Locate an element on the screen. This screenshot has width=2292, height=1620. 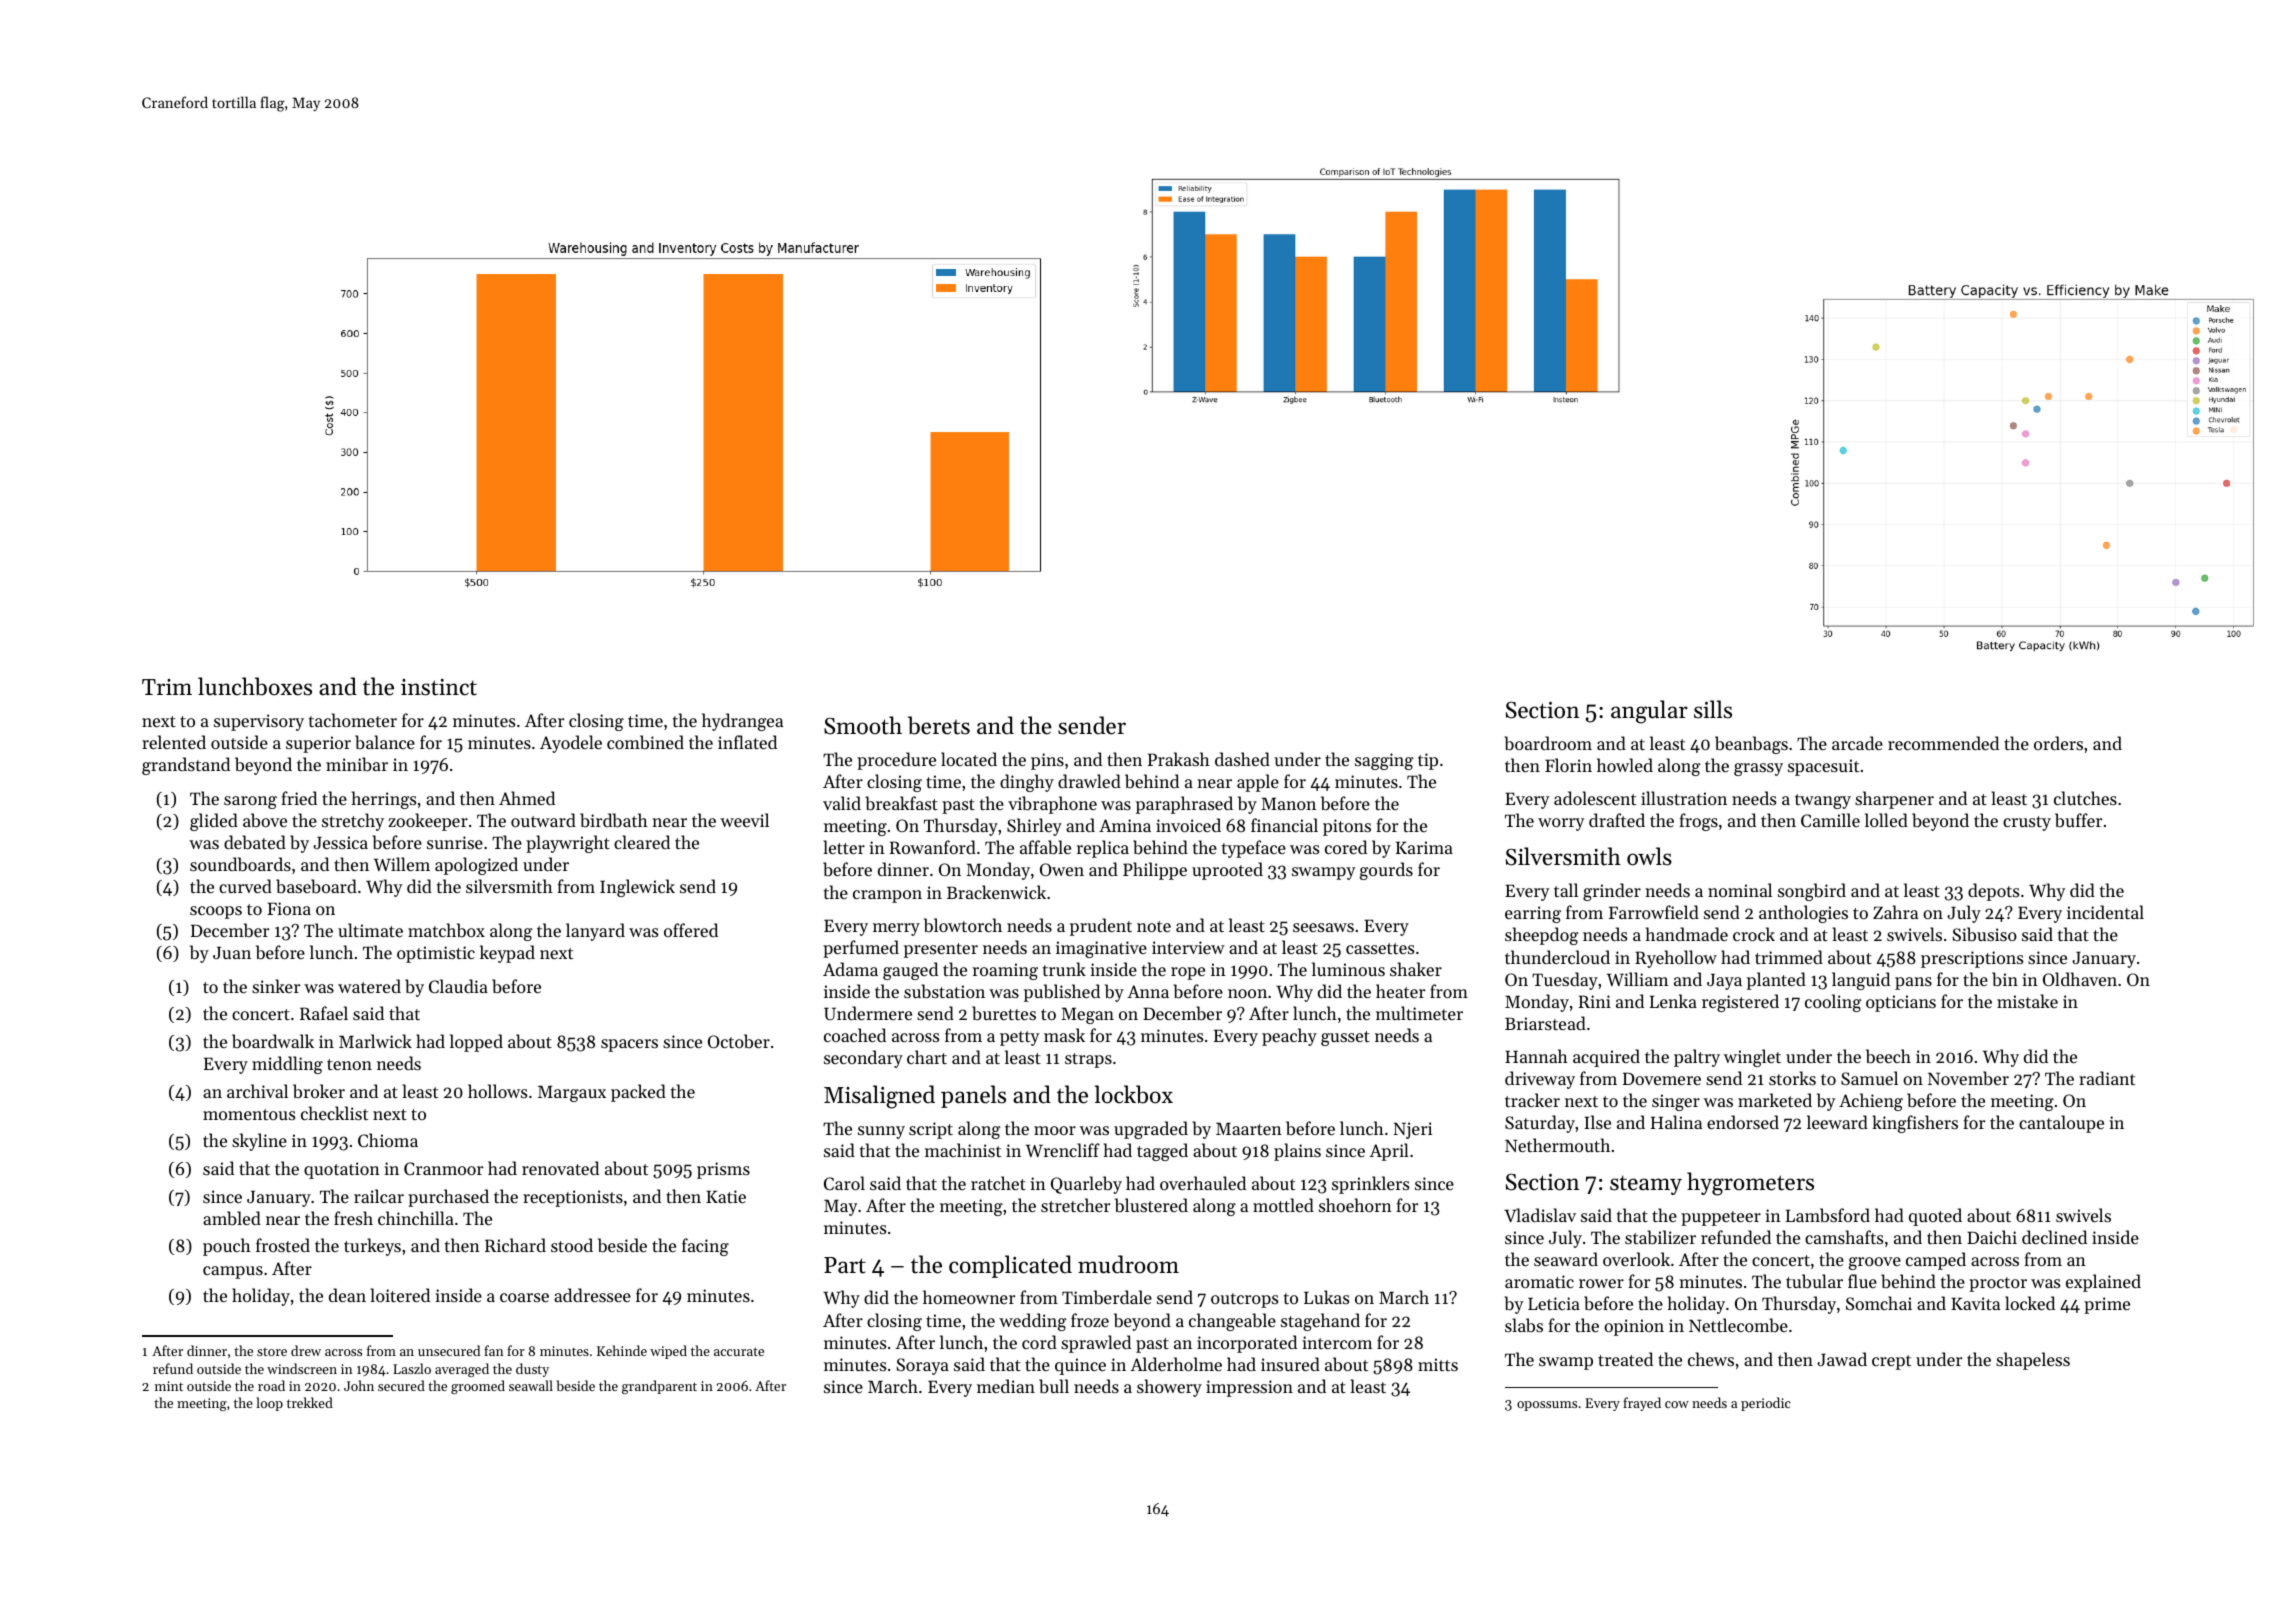
instinct is located at coordinates (439, 687).
